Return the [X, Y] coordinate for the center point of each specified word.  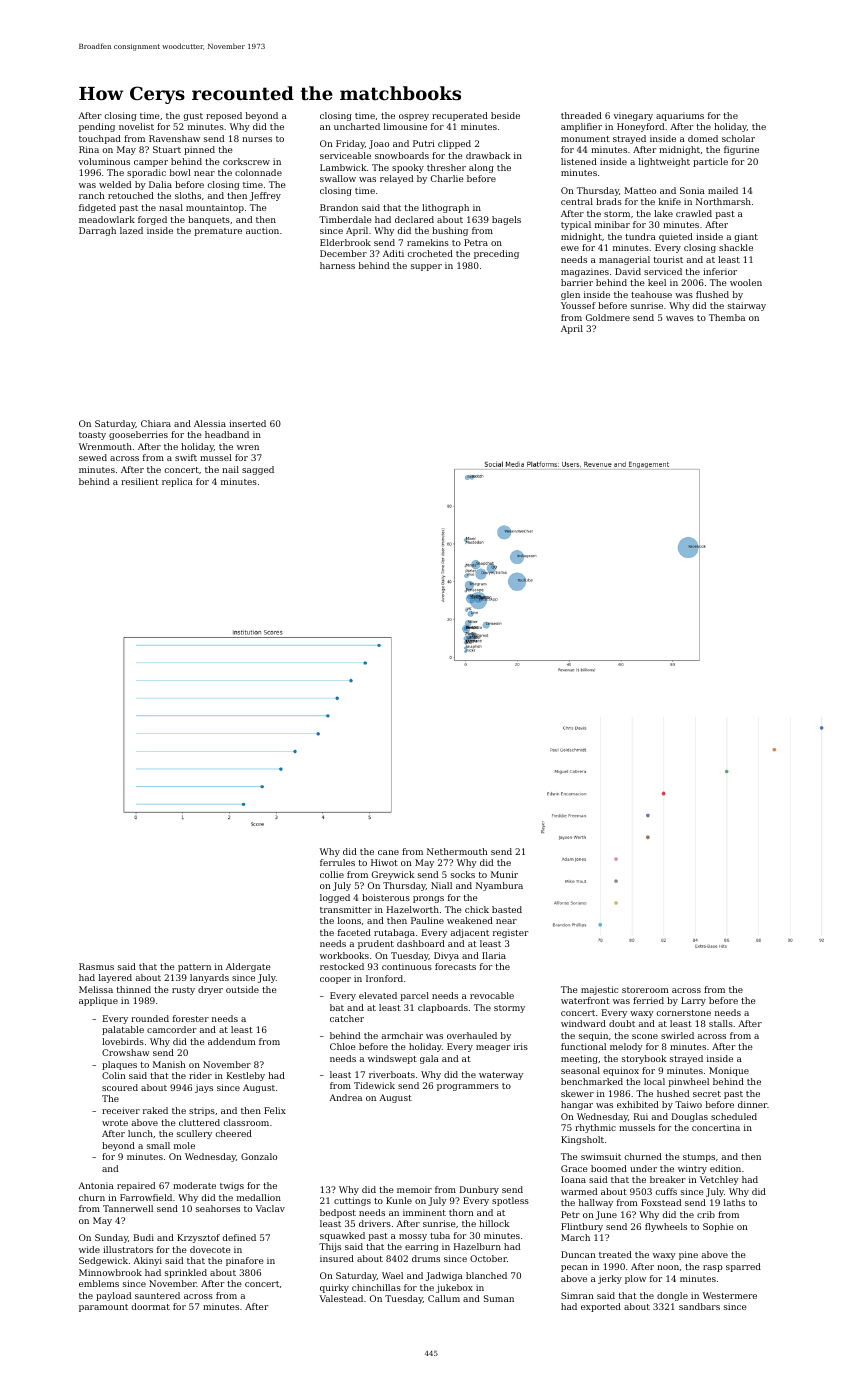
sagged [258, 470]
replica [177, 482]
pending [97, 127]
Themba [727, 317]
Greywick [393, 875]
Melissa [96, 989]
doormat [150, 1306]
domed [703, 138]
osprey [414, 117]
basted [507, 909]
